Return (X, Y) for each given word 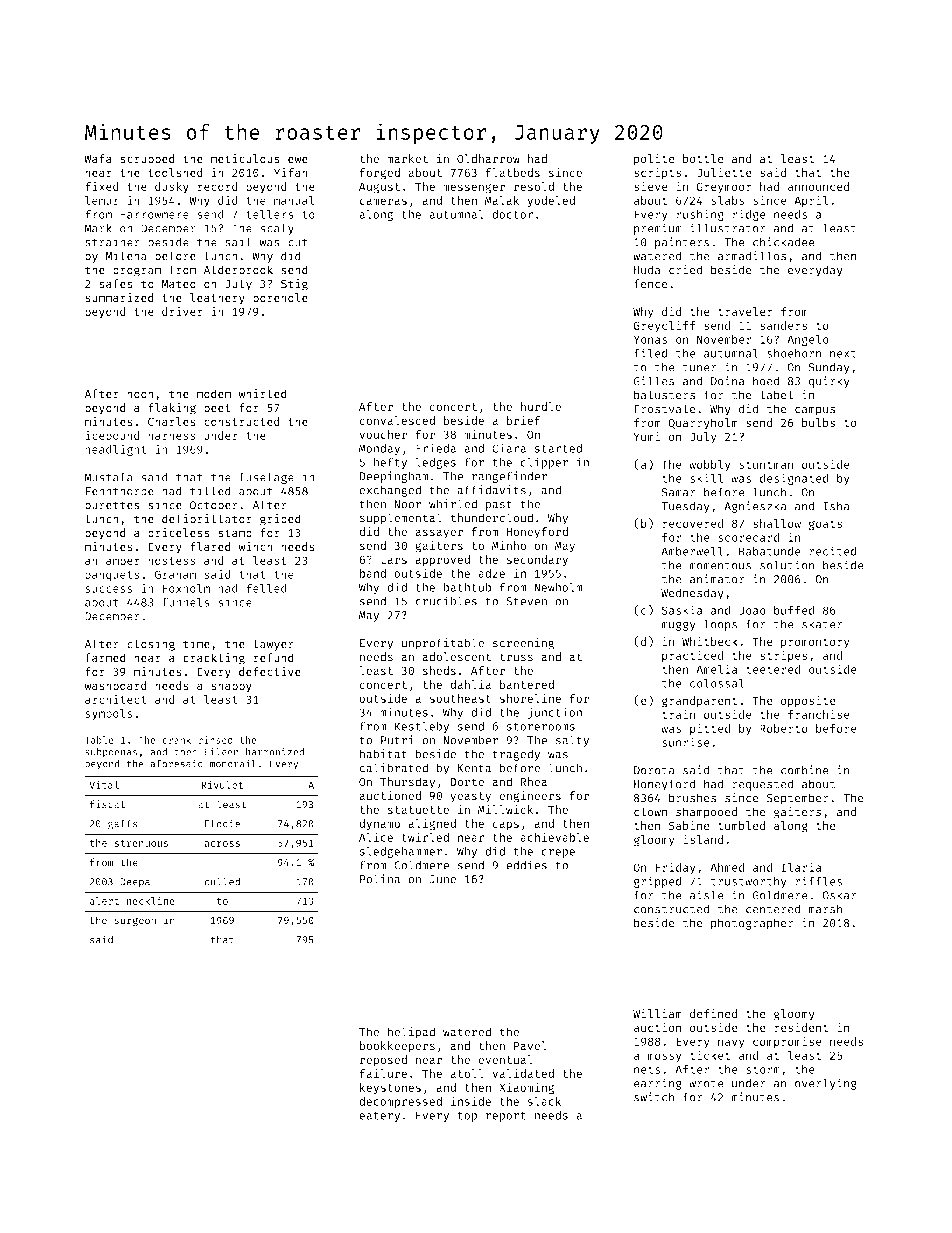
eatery (379, 1117)
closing (151, 645)
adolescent (456, 656)
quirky (829, 382)
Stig (294, 285)
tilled (210, 491)
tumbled (741, 825)
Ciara (509, 448)
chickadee (784, 242)
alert (104, 901)
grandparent (699, 702)
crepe (558, 853)
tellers (270, 214)
